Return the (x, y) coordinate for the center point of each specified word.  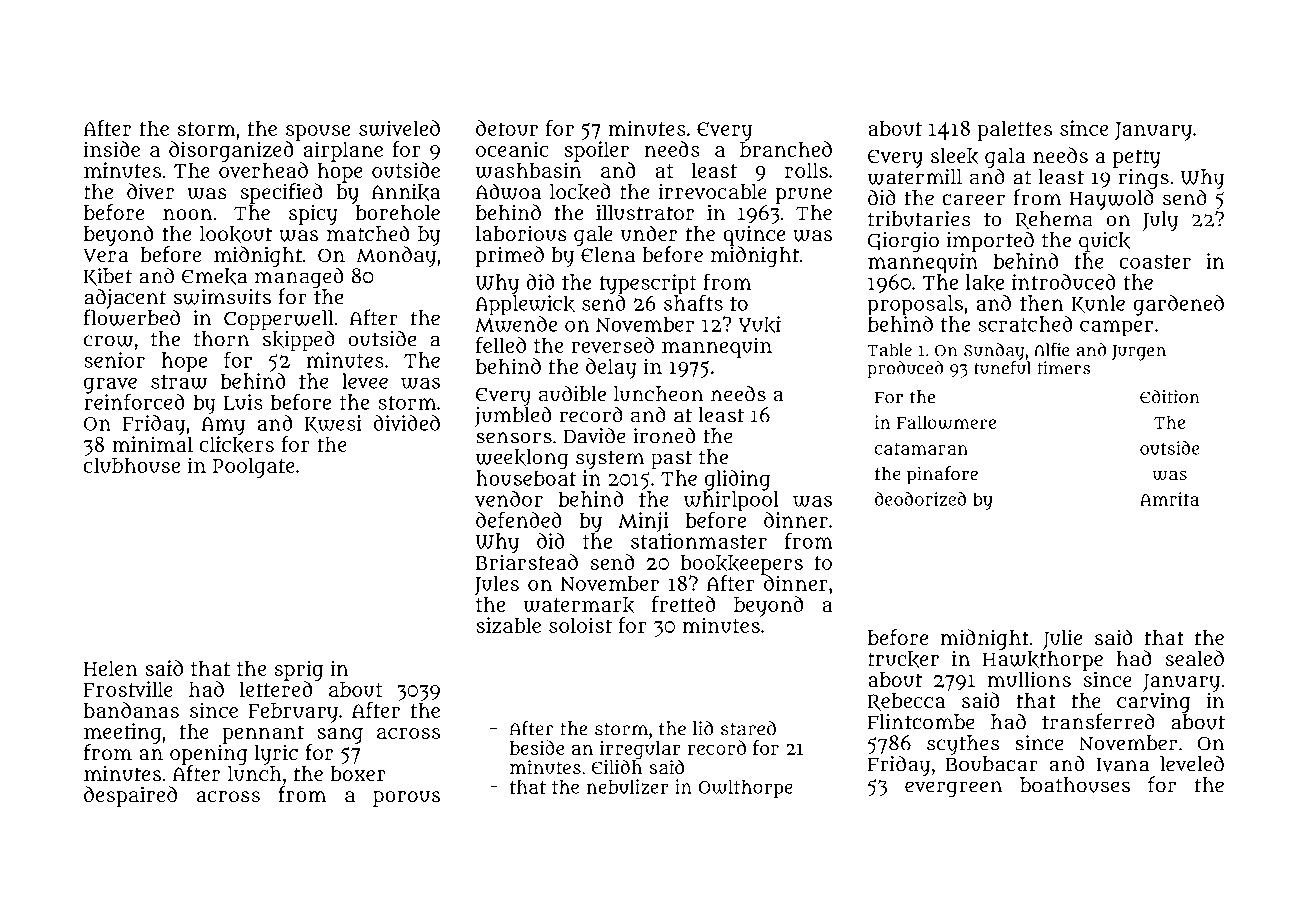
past (671, 460)
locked (580, 192)
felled (501, 345)
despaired (130, 796)
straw (179, 382)
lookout (236, 234)
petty (1137, 158)
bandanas (131, 710)
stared (748, 728)
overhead (263, 170)
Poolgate (254, 467)
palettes (1014, 130)
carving (1153, 702)
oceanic (512, 149)
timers (1063, 368)
